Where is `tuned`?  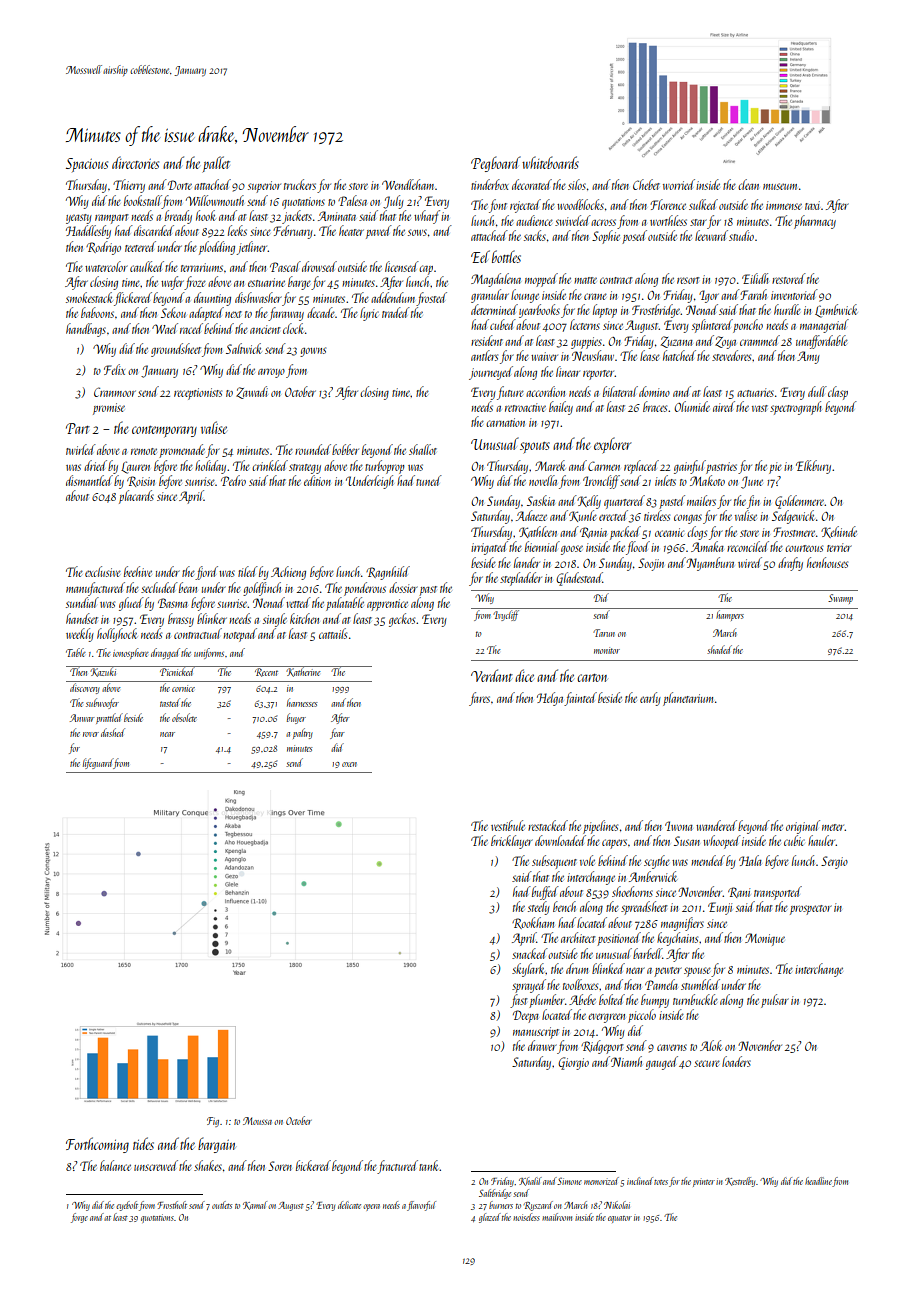
tuned is located at coordinates (429, 480).
